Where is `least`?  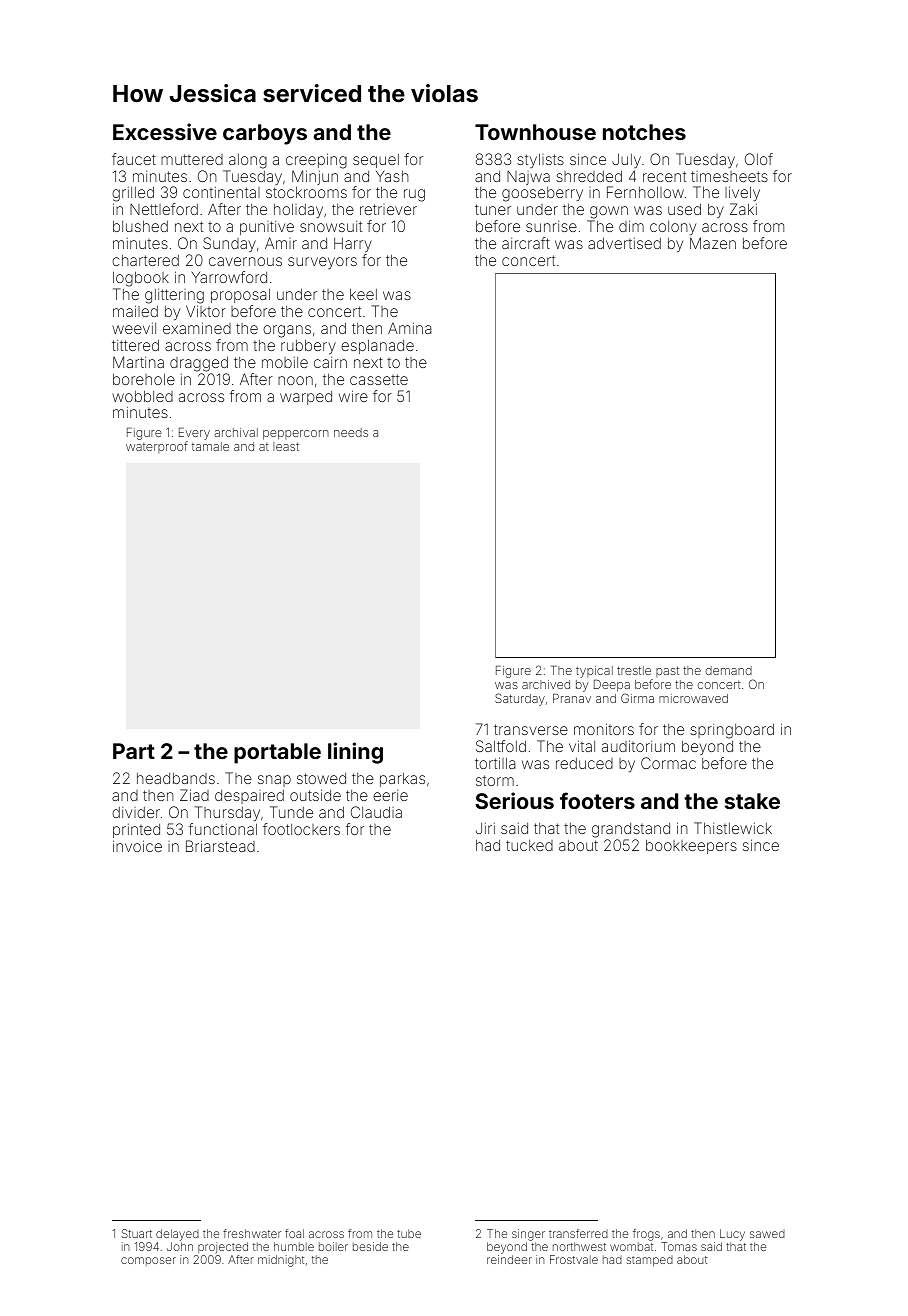 least is located at coordinates (286, 446).
